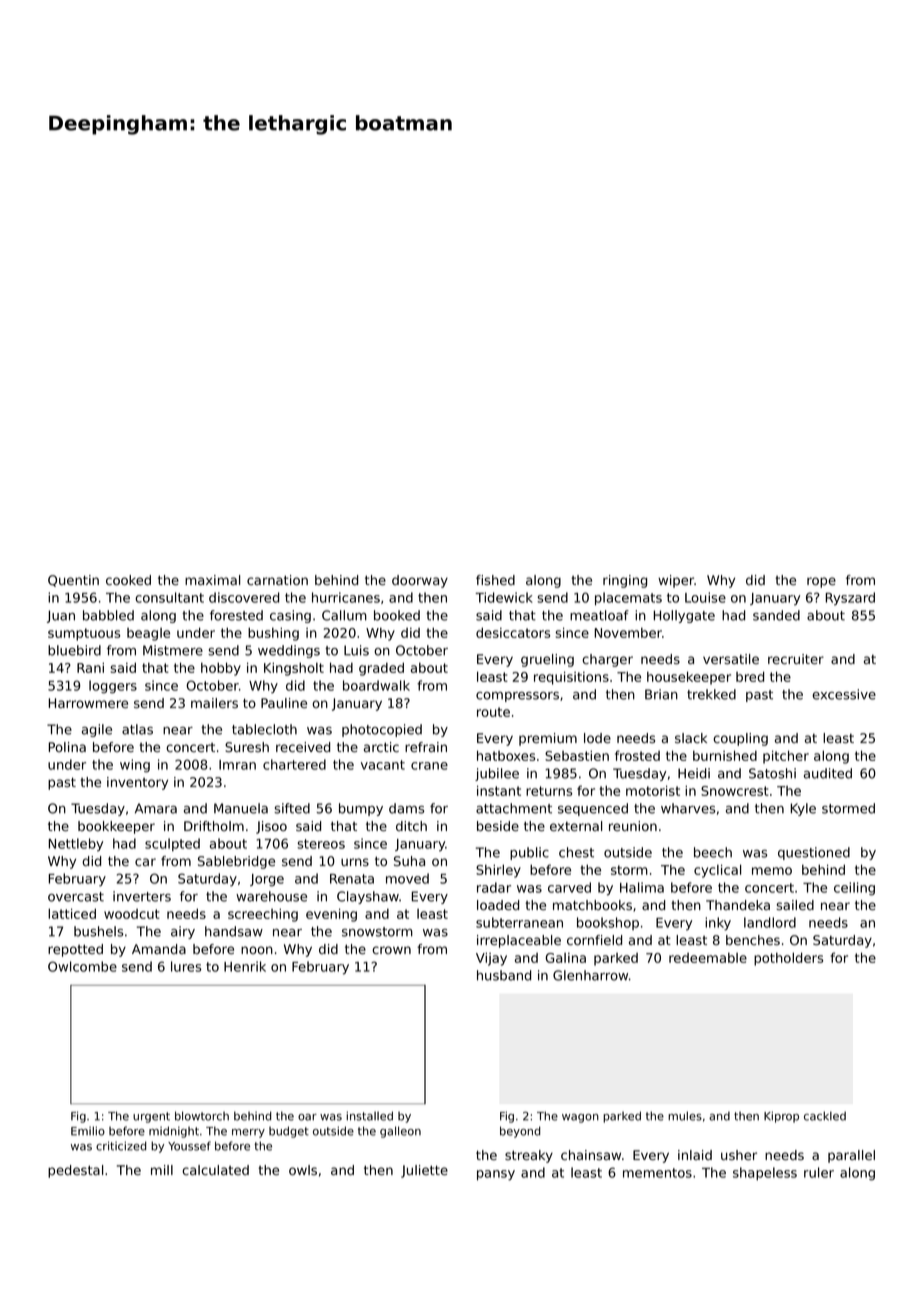 This screenshot has height=1308, width=924. Describe the element at coordinates (186, 966) in the screenshot. I see `lures` at that location.
